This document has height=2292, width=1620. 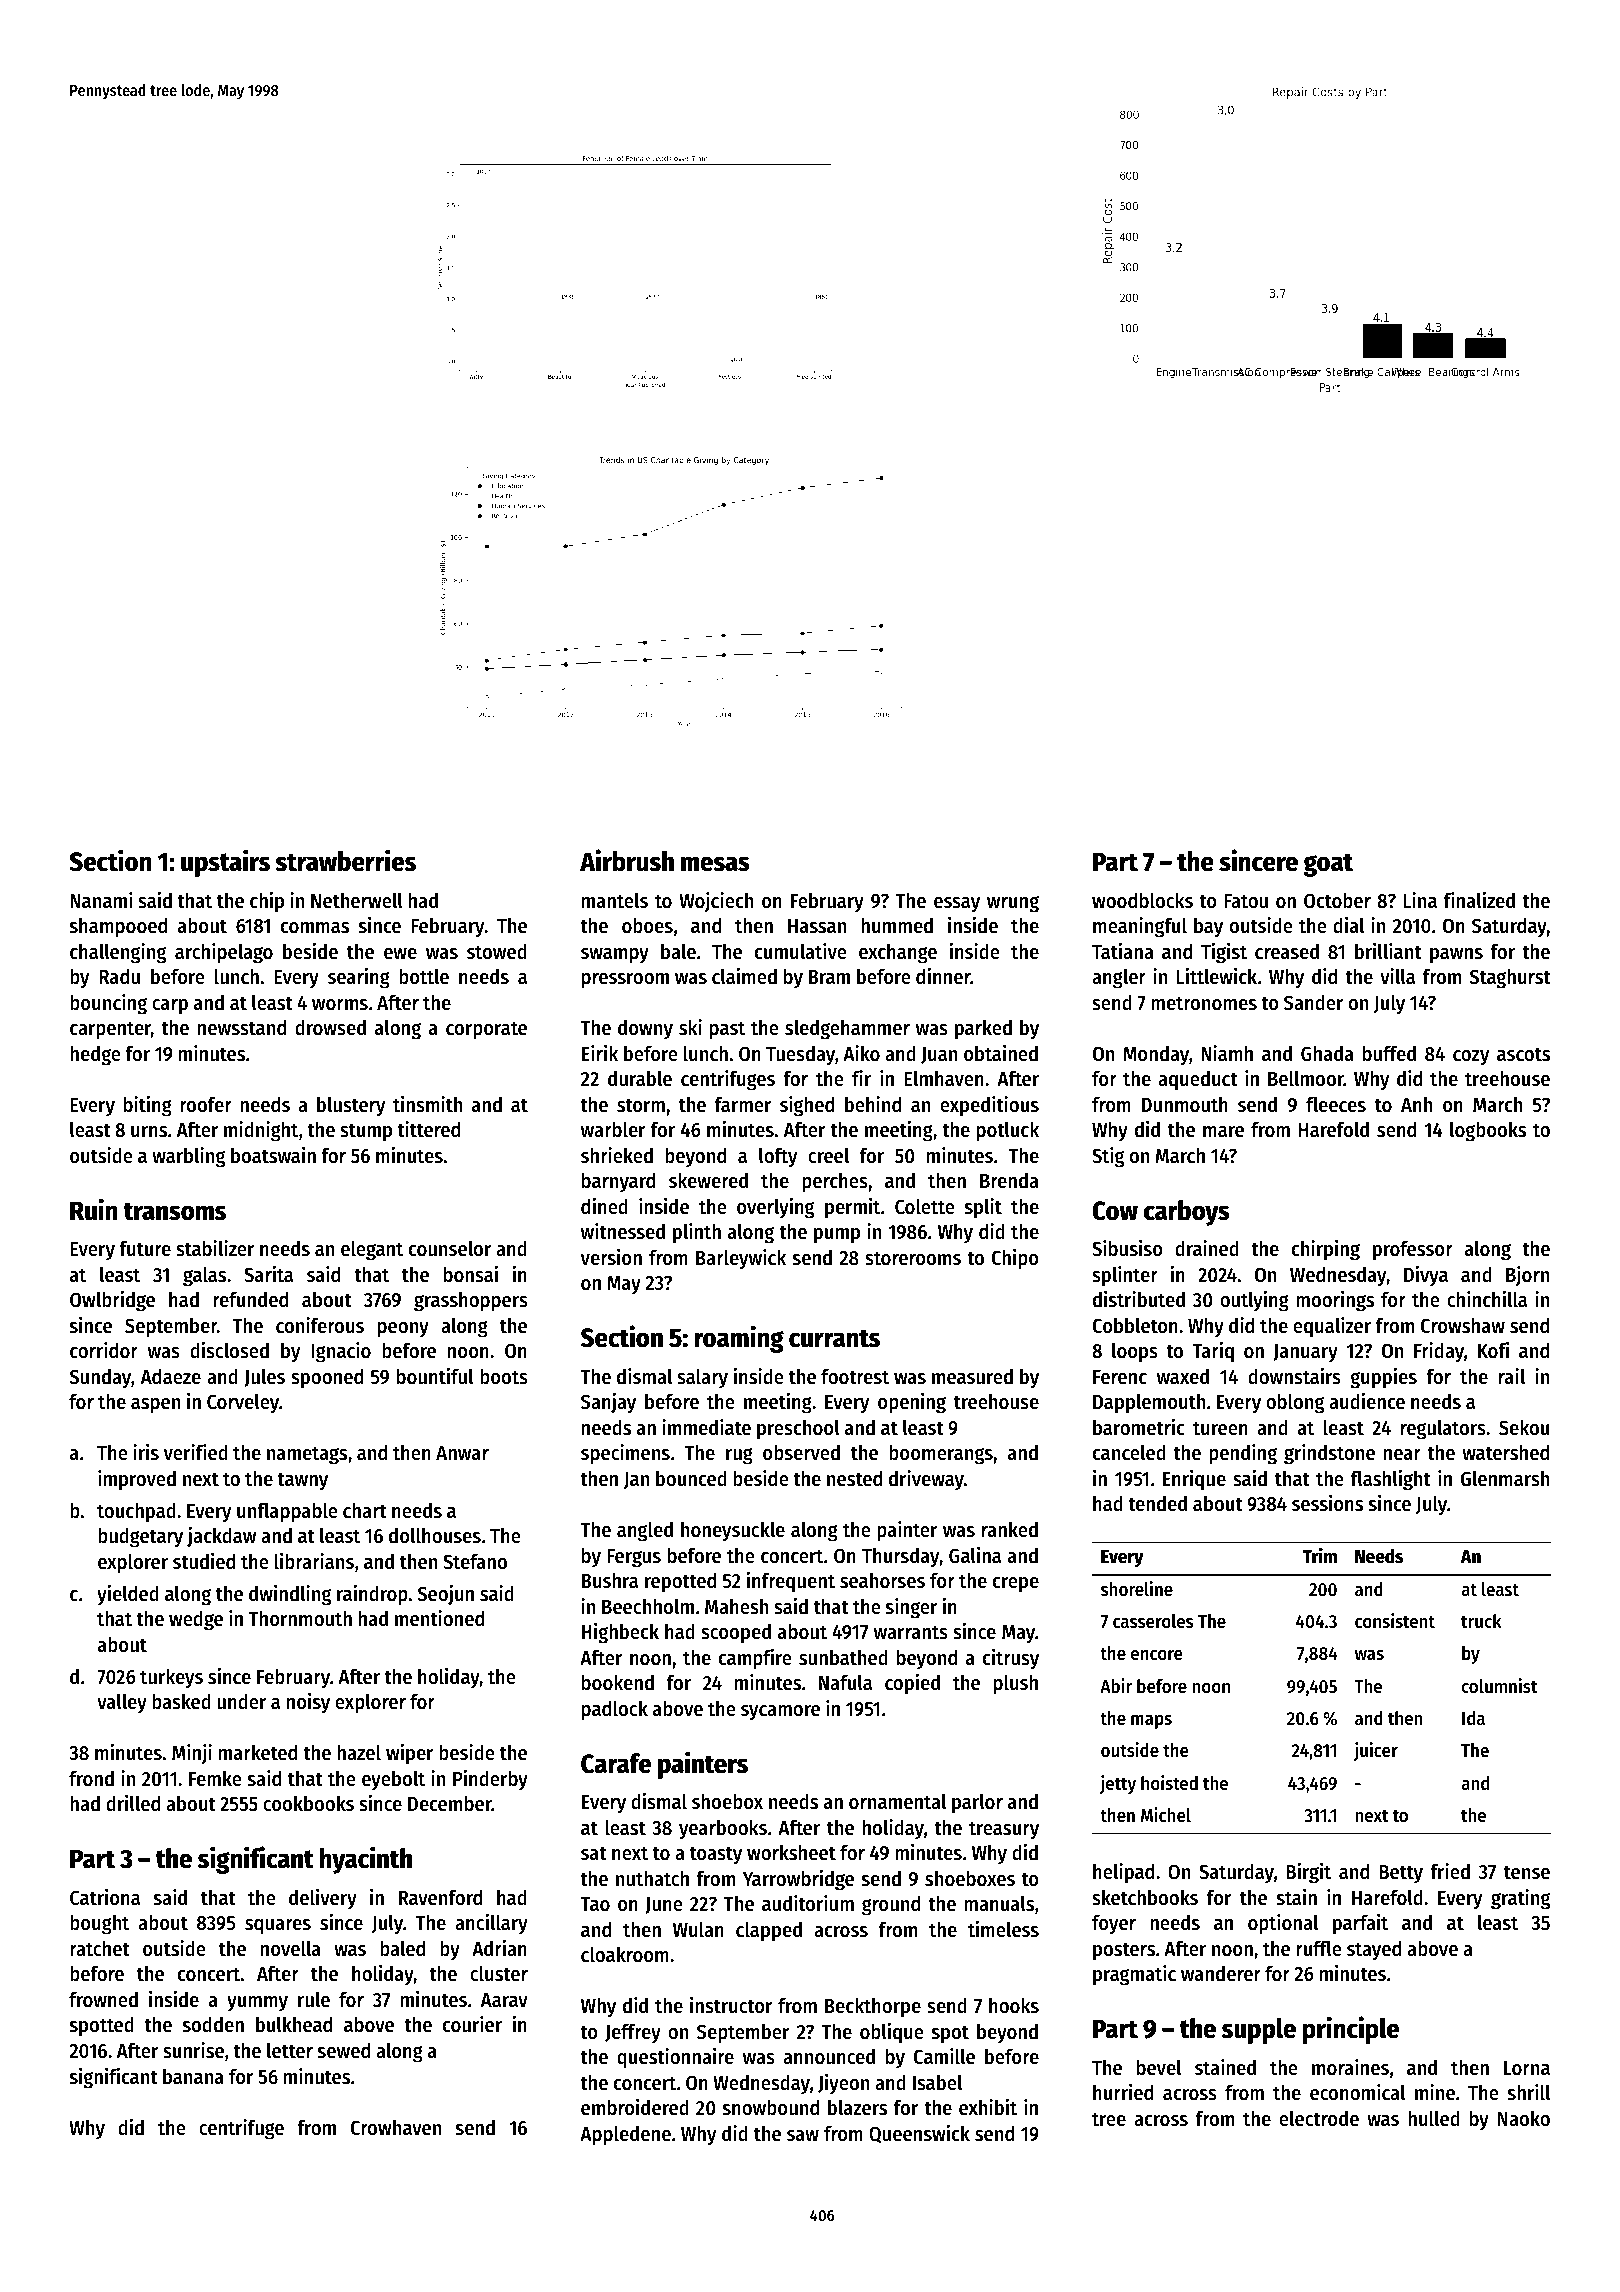 I want to click on flashlight, so click(x=1391, y=1480).
